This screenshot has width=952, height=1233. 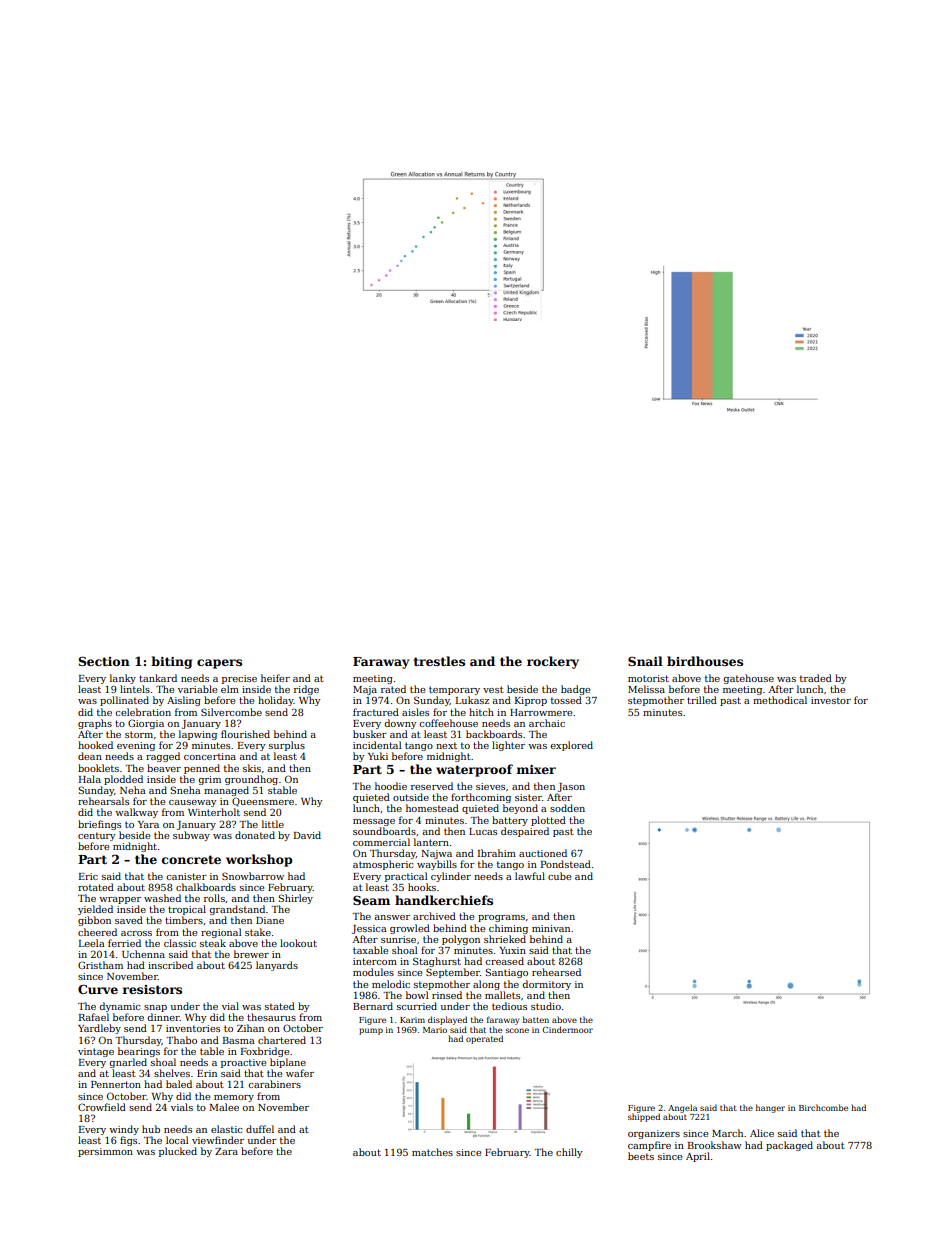 What do you see at coordinates (439, 661) in the screenshot?
I see `trestles` at bounding box center [439, 661].
